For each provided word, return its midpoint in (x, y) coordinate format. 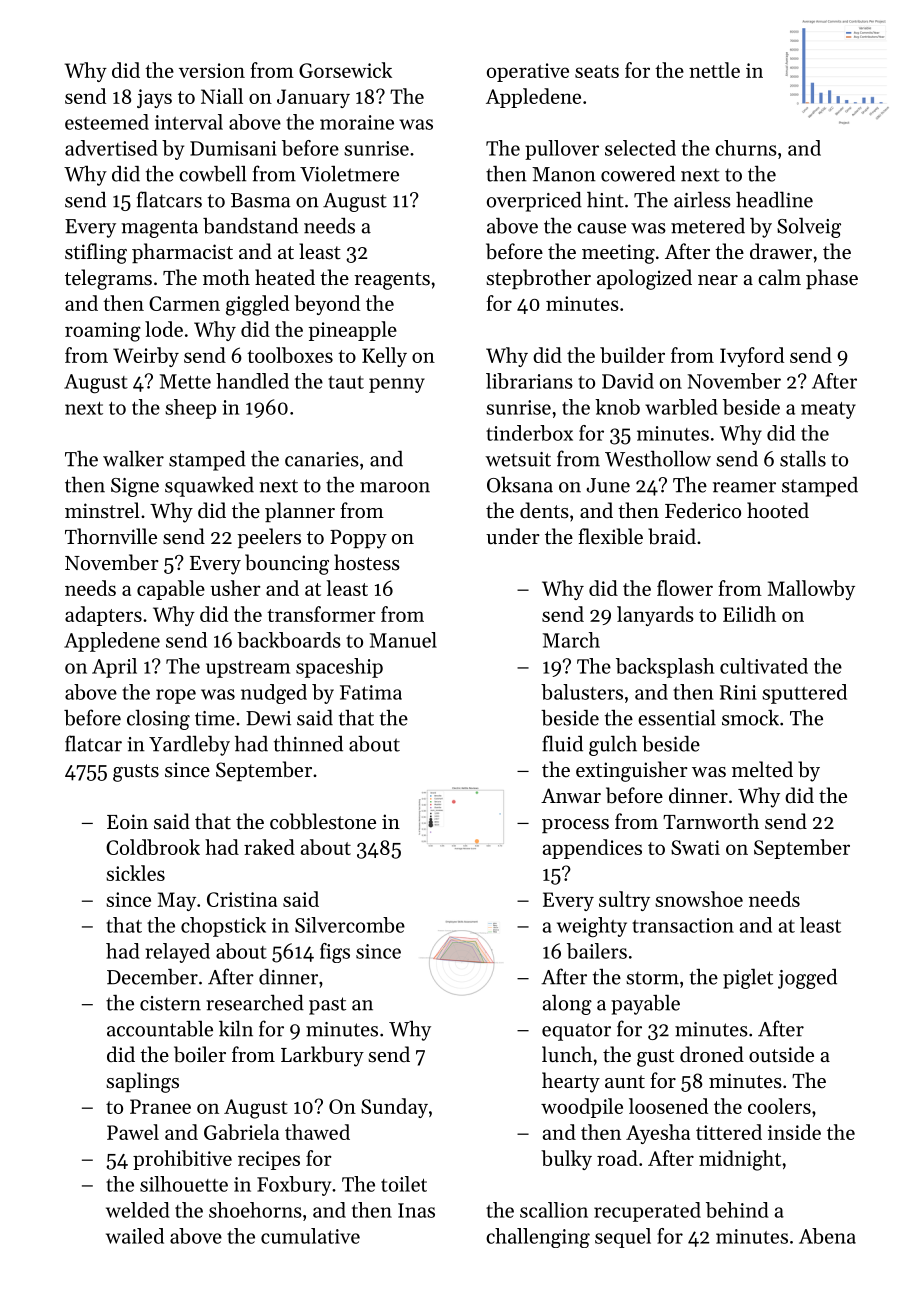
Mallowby (811, 590)
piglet (748, 979)
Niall (222, 96)
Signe (135, 487)
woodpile (582, 1108)
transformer (321, 614)
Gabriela (241, 1132)
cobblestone (323, 821)
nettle (714, 70)
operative (528, 72)
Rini (738, 692)
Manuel (403, 640)
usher (235, 588)
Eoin (127, 821)
